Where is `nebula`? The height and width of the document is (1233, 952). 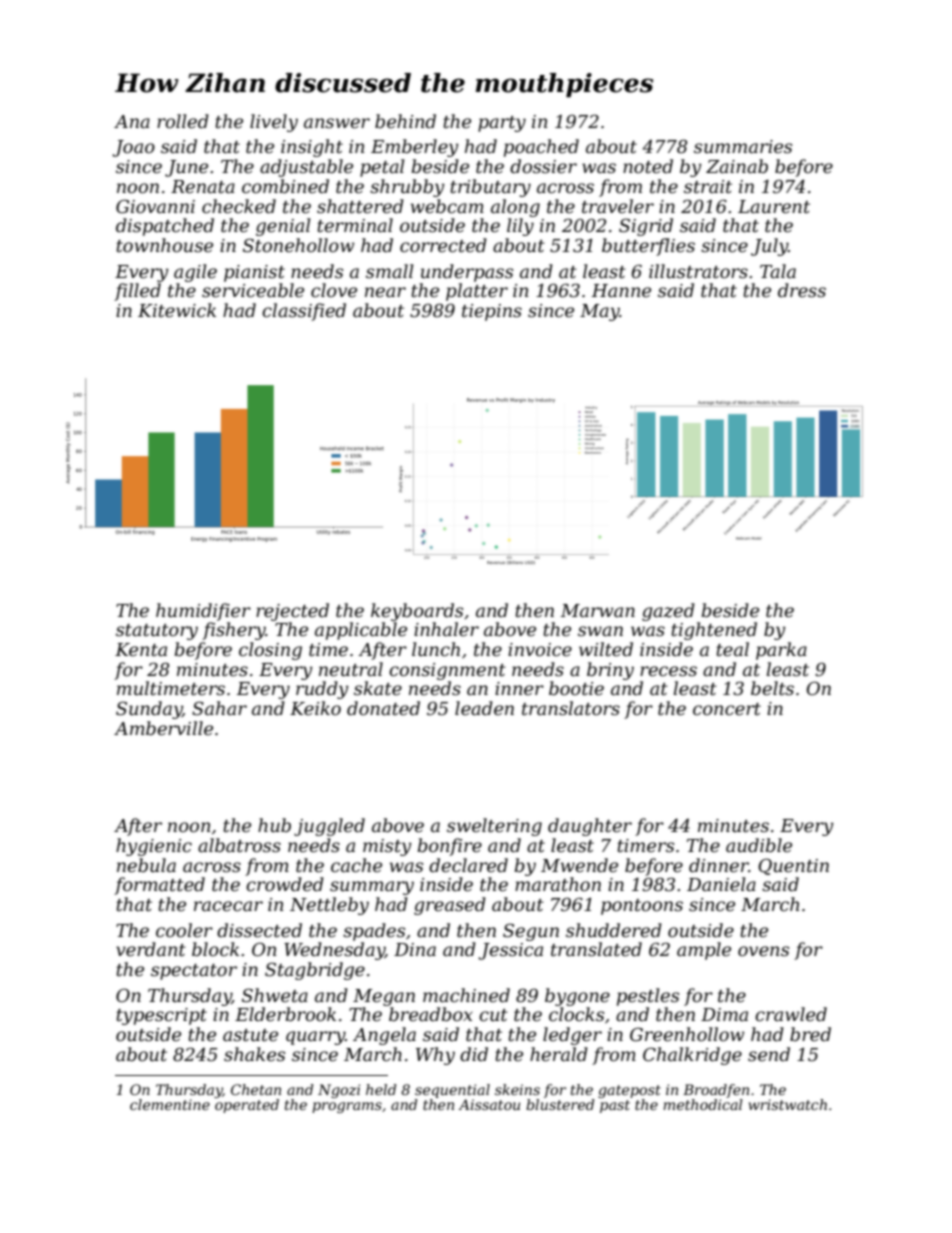
nebula is located at coordinates (146, 865).
